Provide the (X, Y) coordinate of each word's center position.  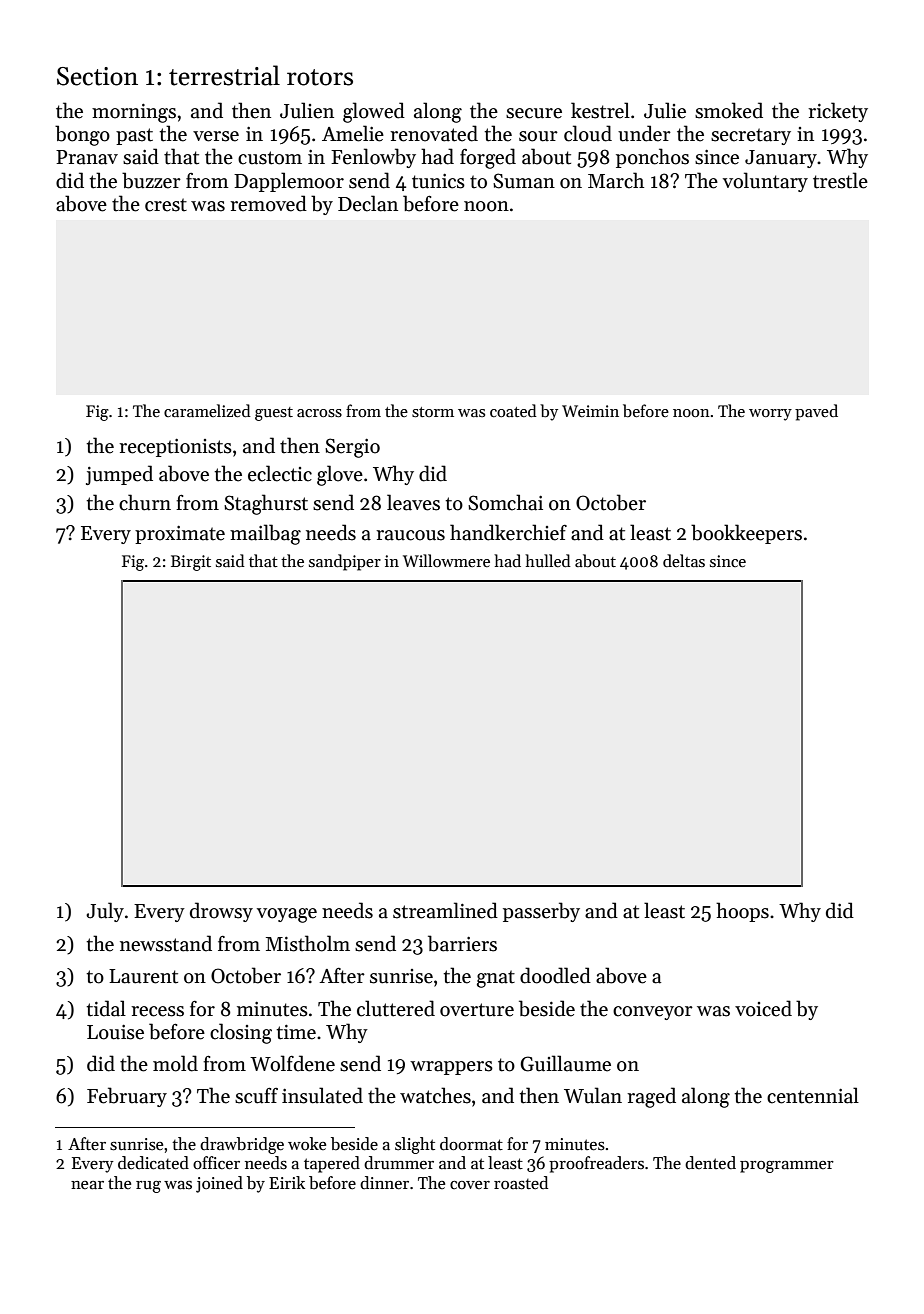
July (105, 912)
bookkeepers (746, 534)
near (87, 1185)
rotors (320, 77)
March (616, 180)
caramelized (207, 410)
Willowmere (446, 560)
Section (97, 76)
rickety (838, 112)
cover (470, 1185)
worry (770, 415)
